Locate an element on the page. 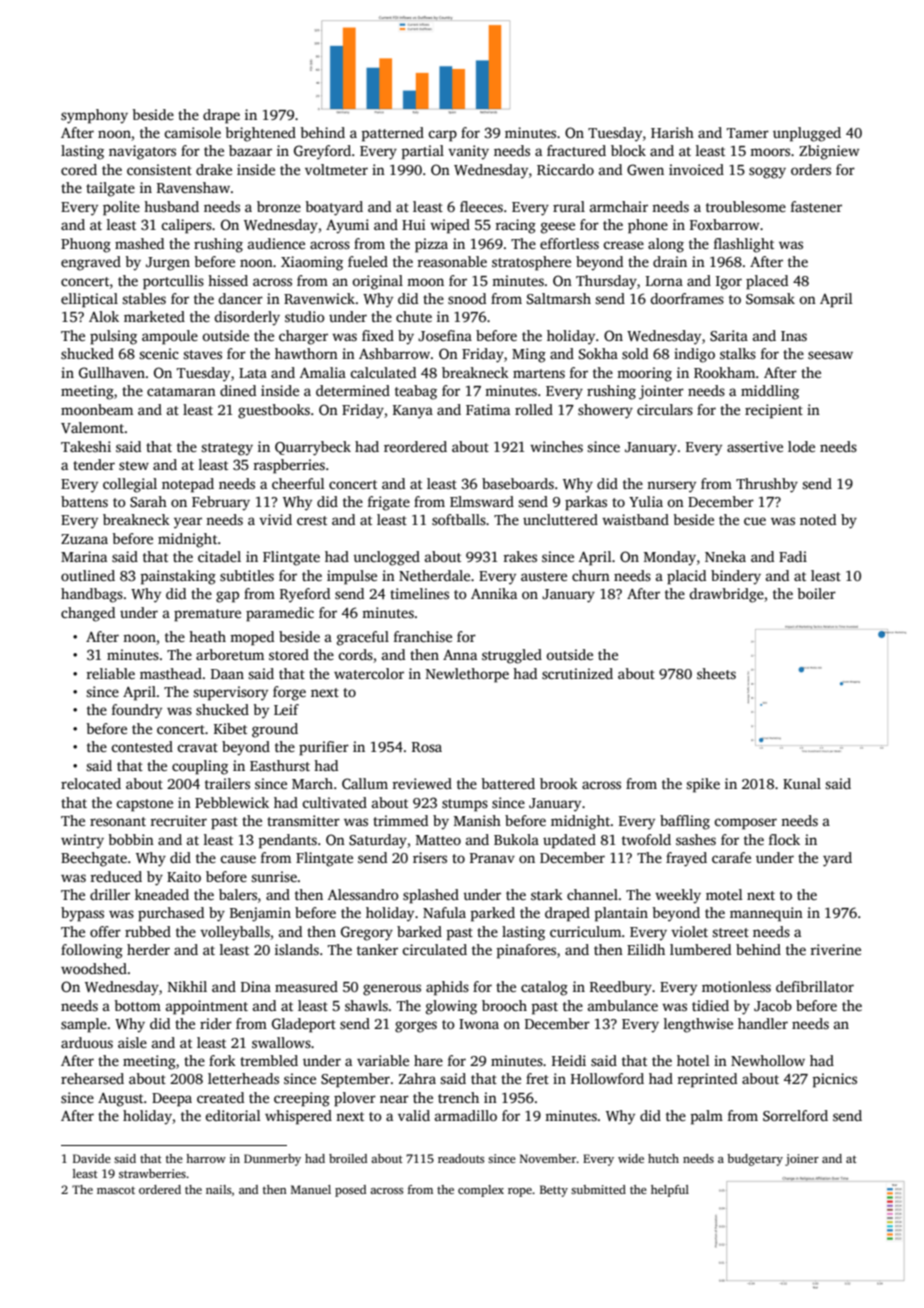  generous is located at coordinates (392, 990).
